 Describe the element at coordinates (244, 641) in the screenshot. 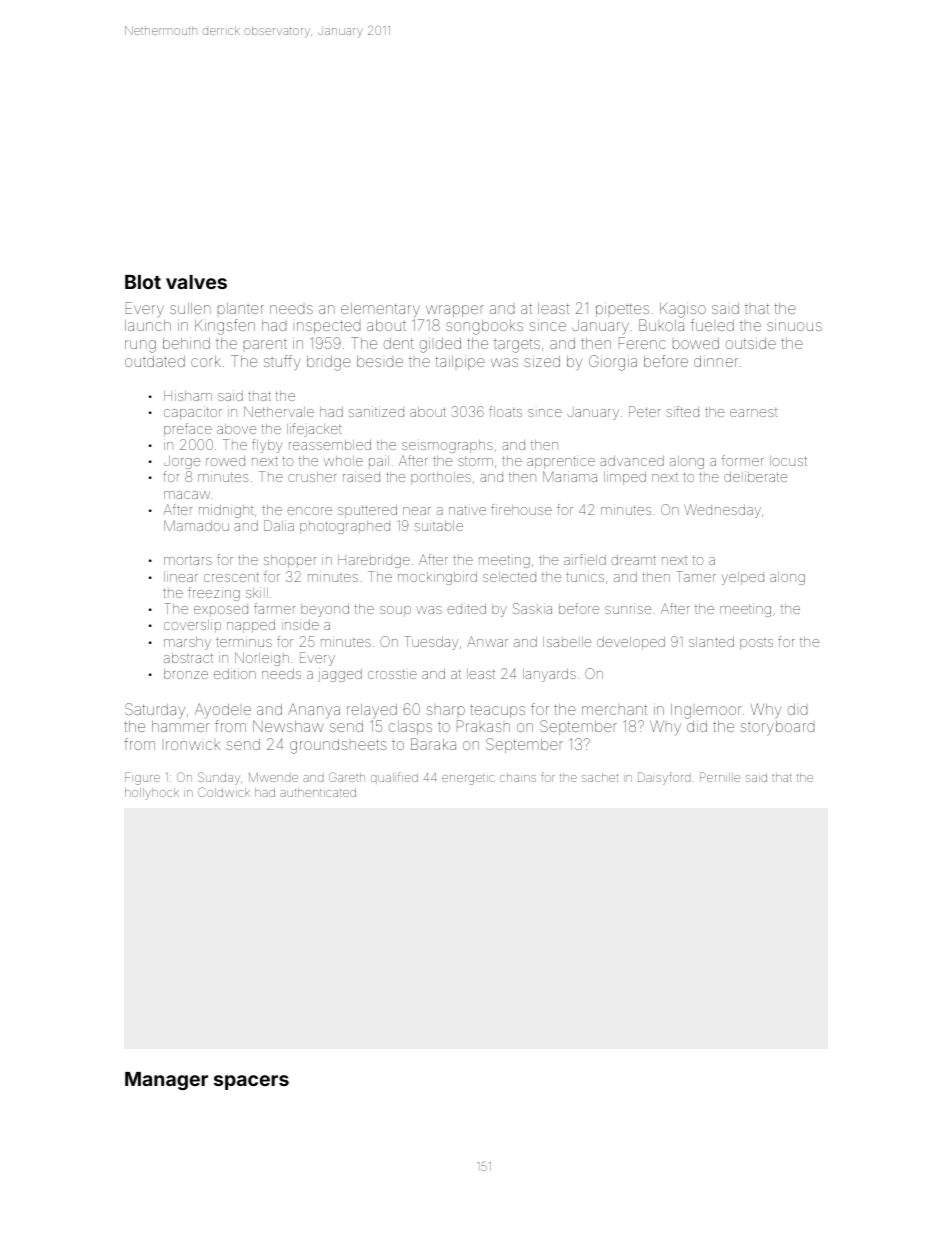

I see `terminus` at that location.
